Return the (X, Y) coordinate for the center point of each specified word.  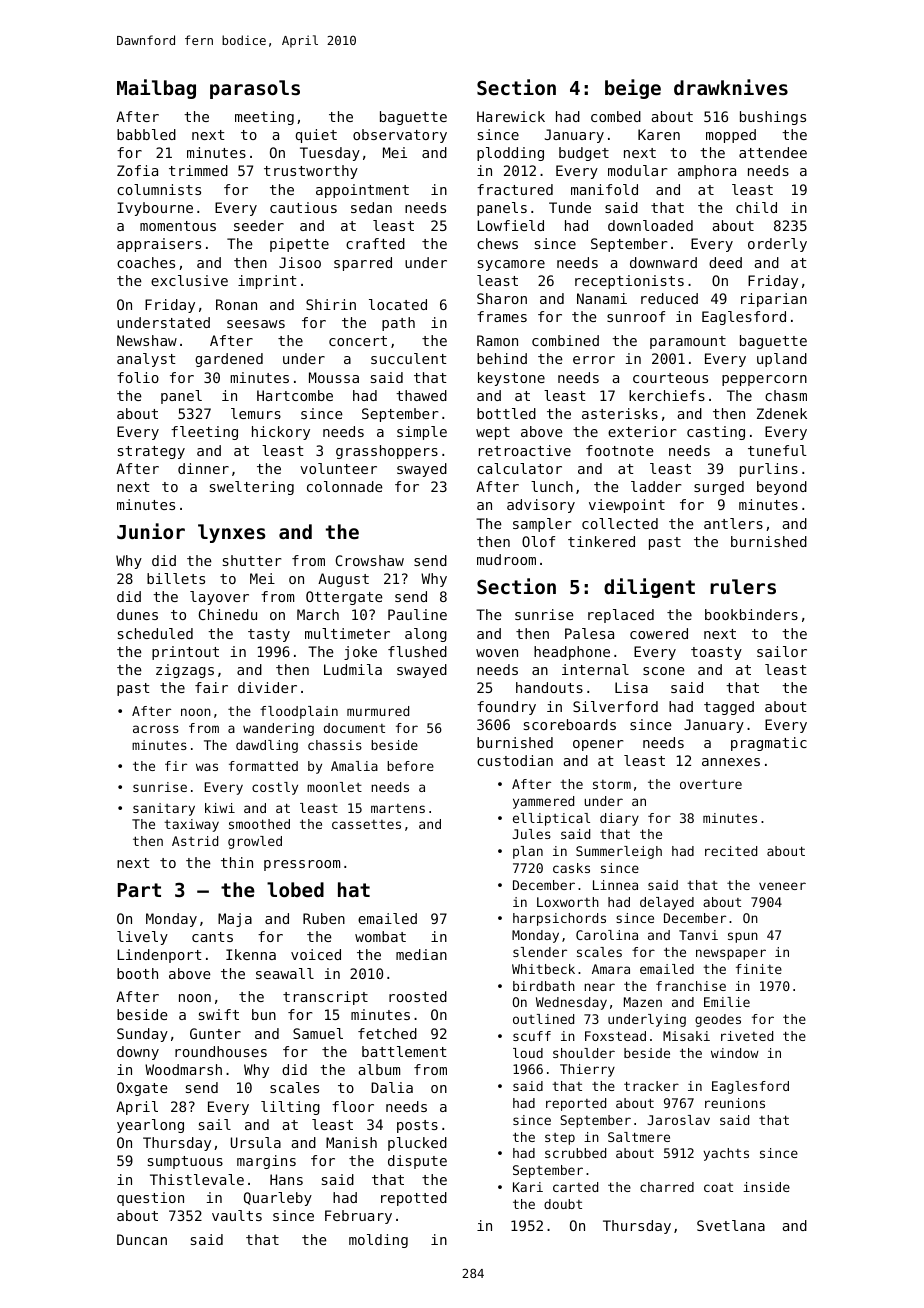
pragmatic (769, 744)
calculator (519, 468)
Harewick (511, 116)
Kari (528, 1187)
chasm (786, 395)
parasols (255, 89)
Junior (151, 531)
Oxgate (142, 1089)
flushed (417, 651)
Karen (659, 134)
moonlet (334, 787)
